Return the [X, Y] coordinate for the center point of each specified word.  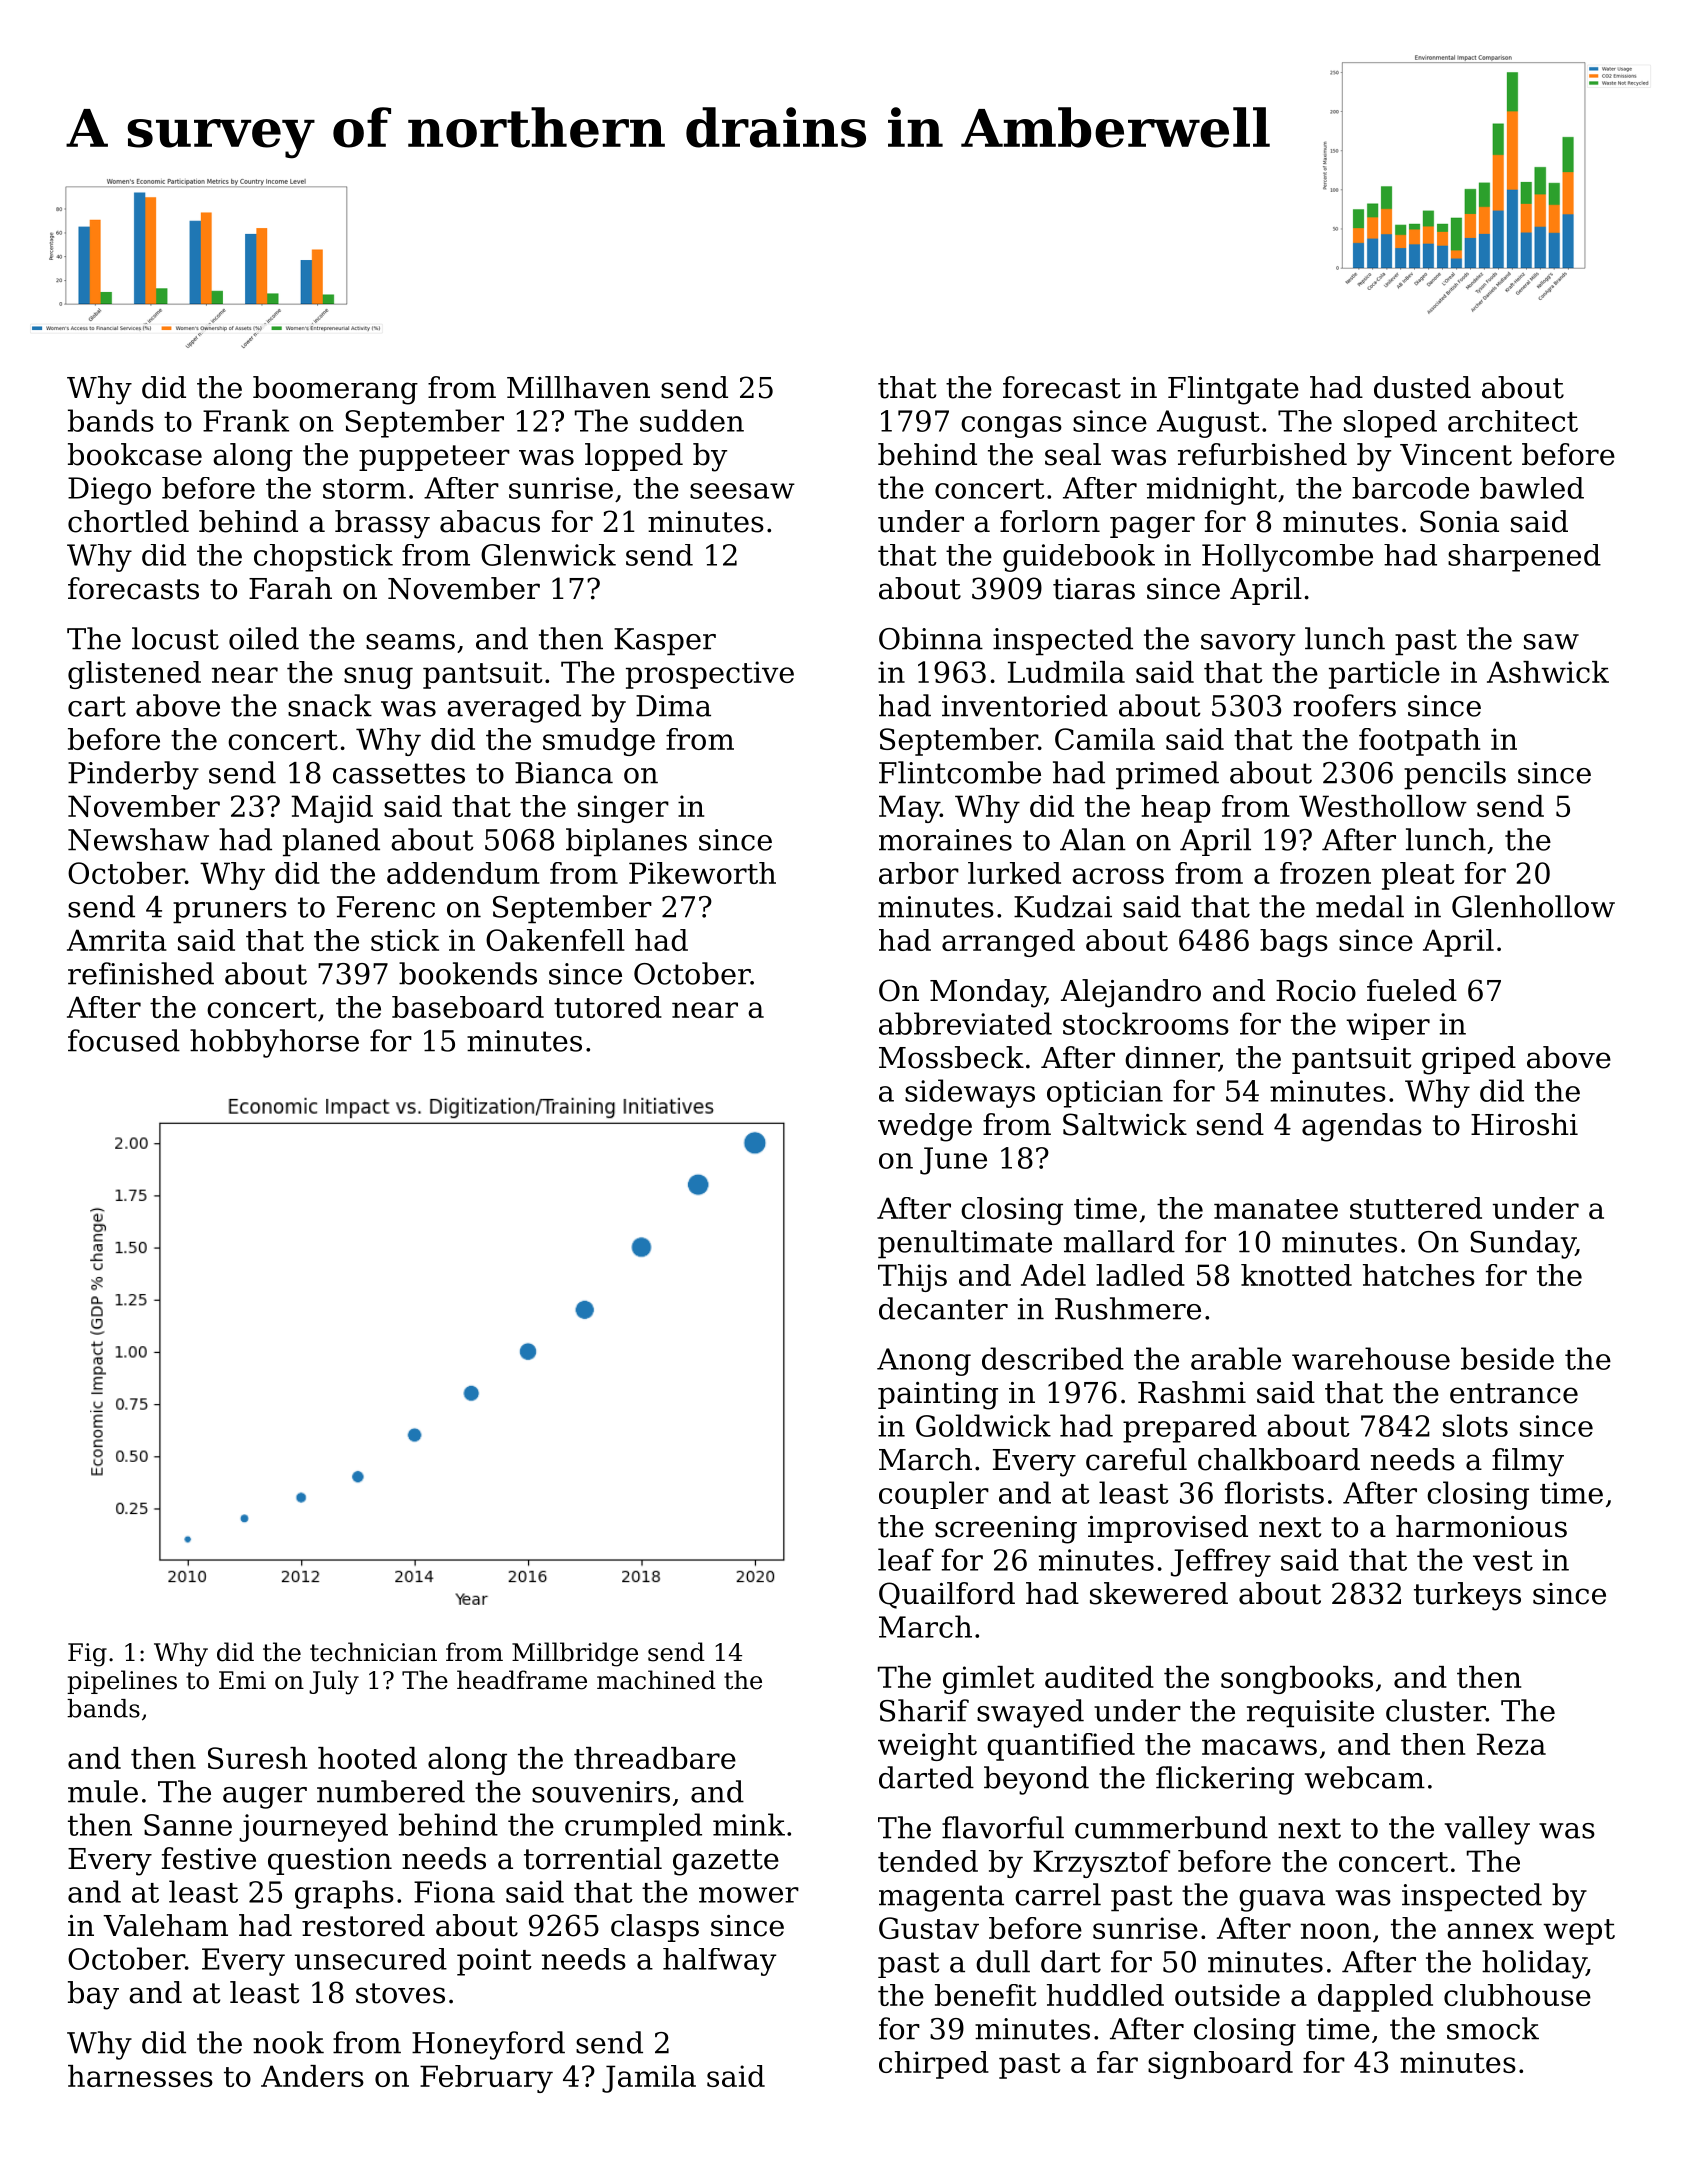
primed [1167, 775]
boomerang [335, 390]
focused [124, 1040]
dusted [1422, 387]
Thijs [912, 1278]
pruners [230, 913]
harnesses [140, 2076]
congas [1011, 427]
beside [1507, 1358]
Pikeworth [702, 873]
